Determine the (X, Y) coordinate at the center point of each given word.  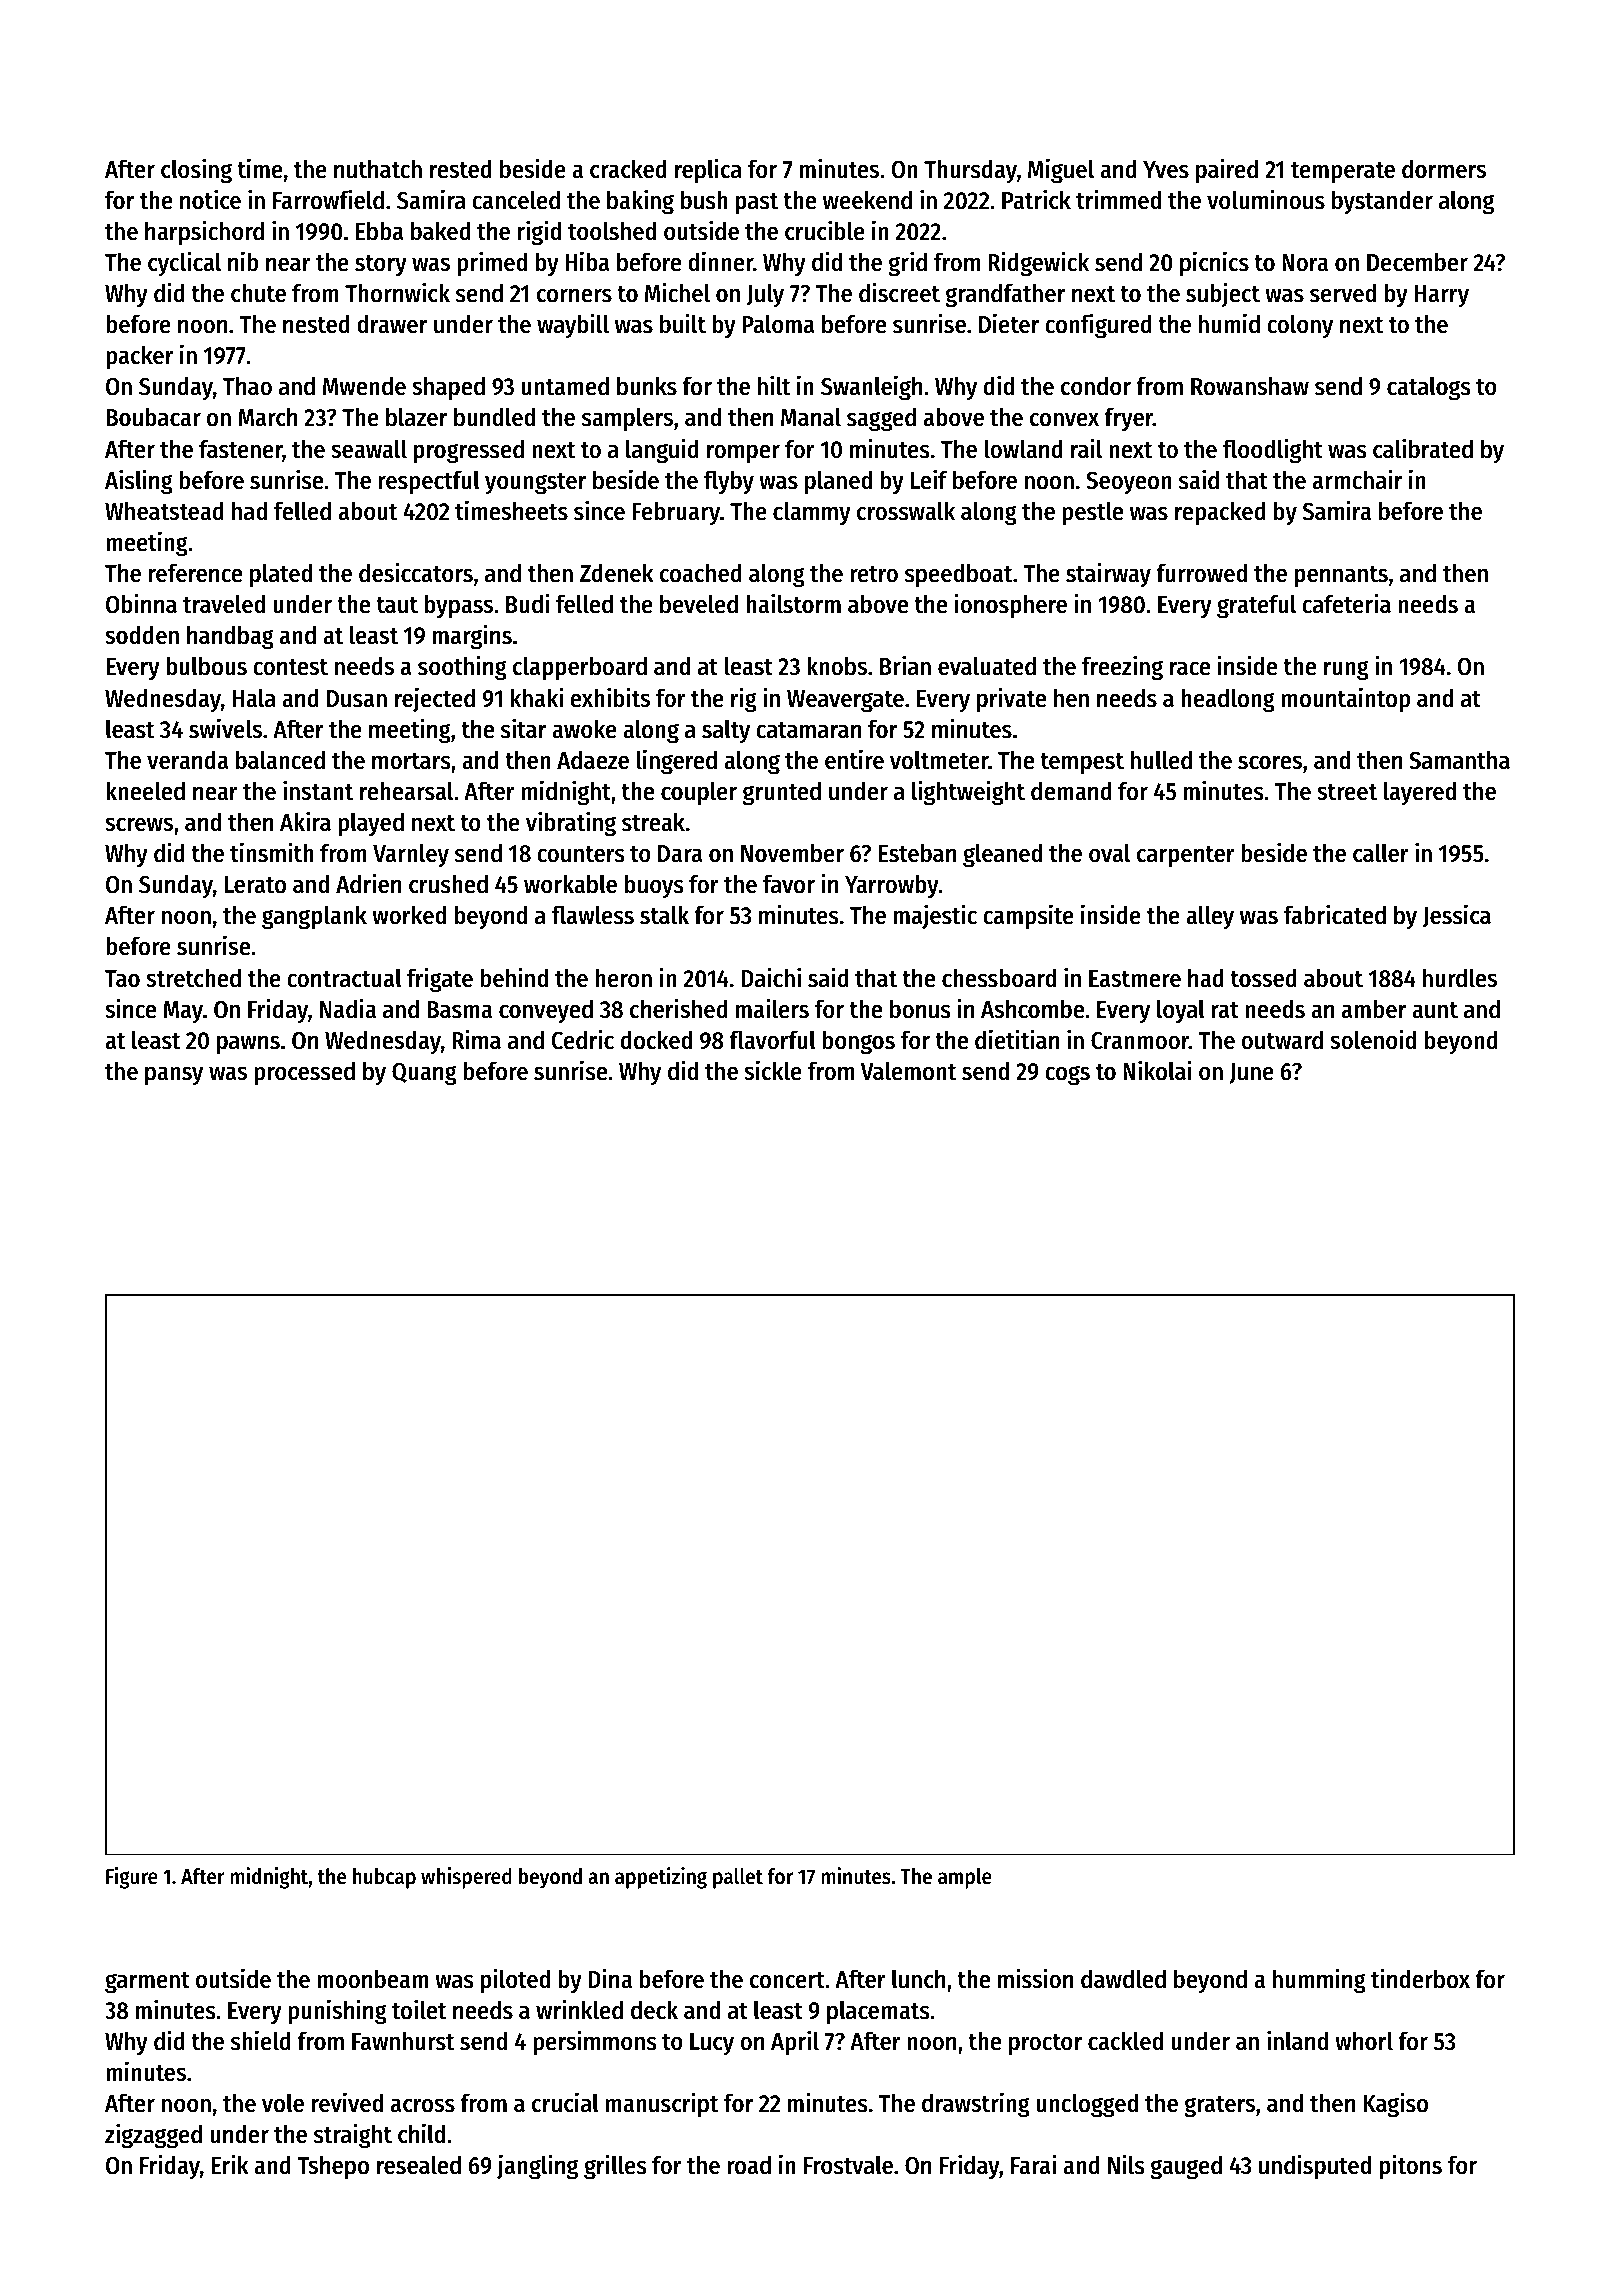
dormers (1444, 169)
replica (708, 170)
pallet (738, 1878)
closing (196, 171)
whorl (1364, 2041)
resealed (419, 2165)
